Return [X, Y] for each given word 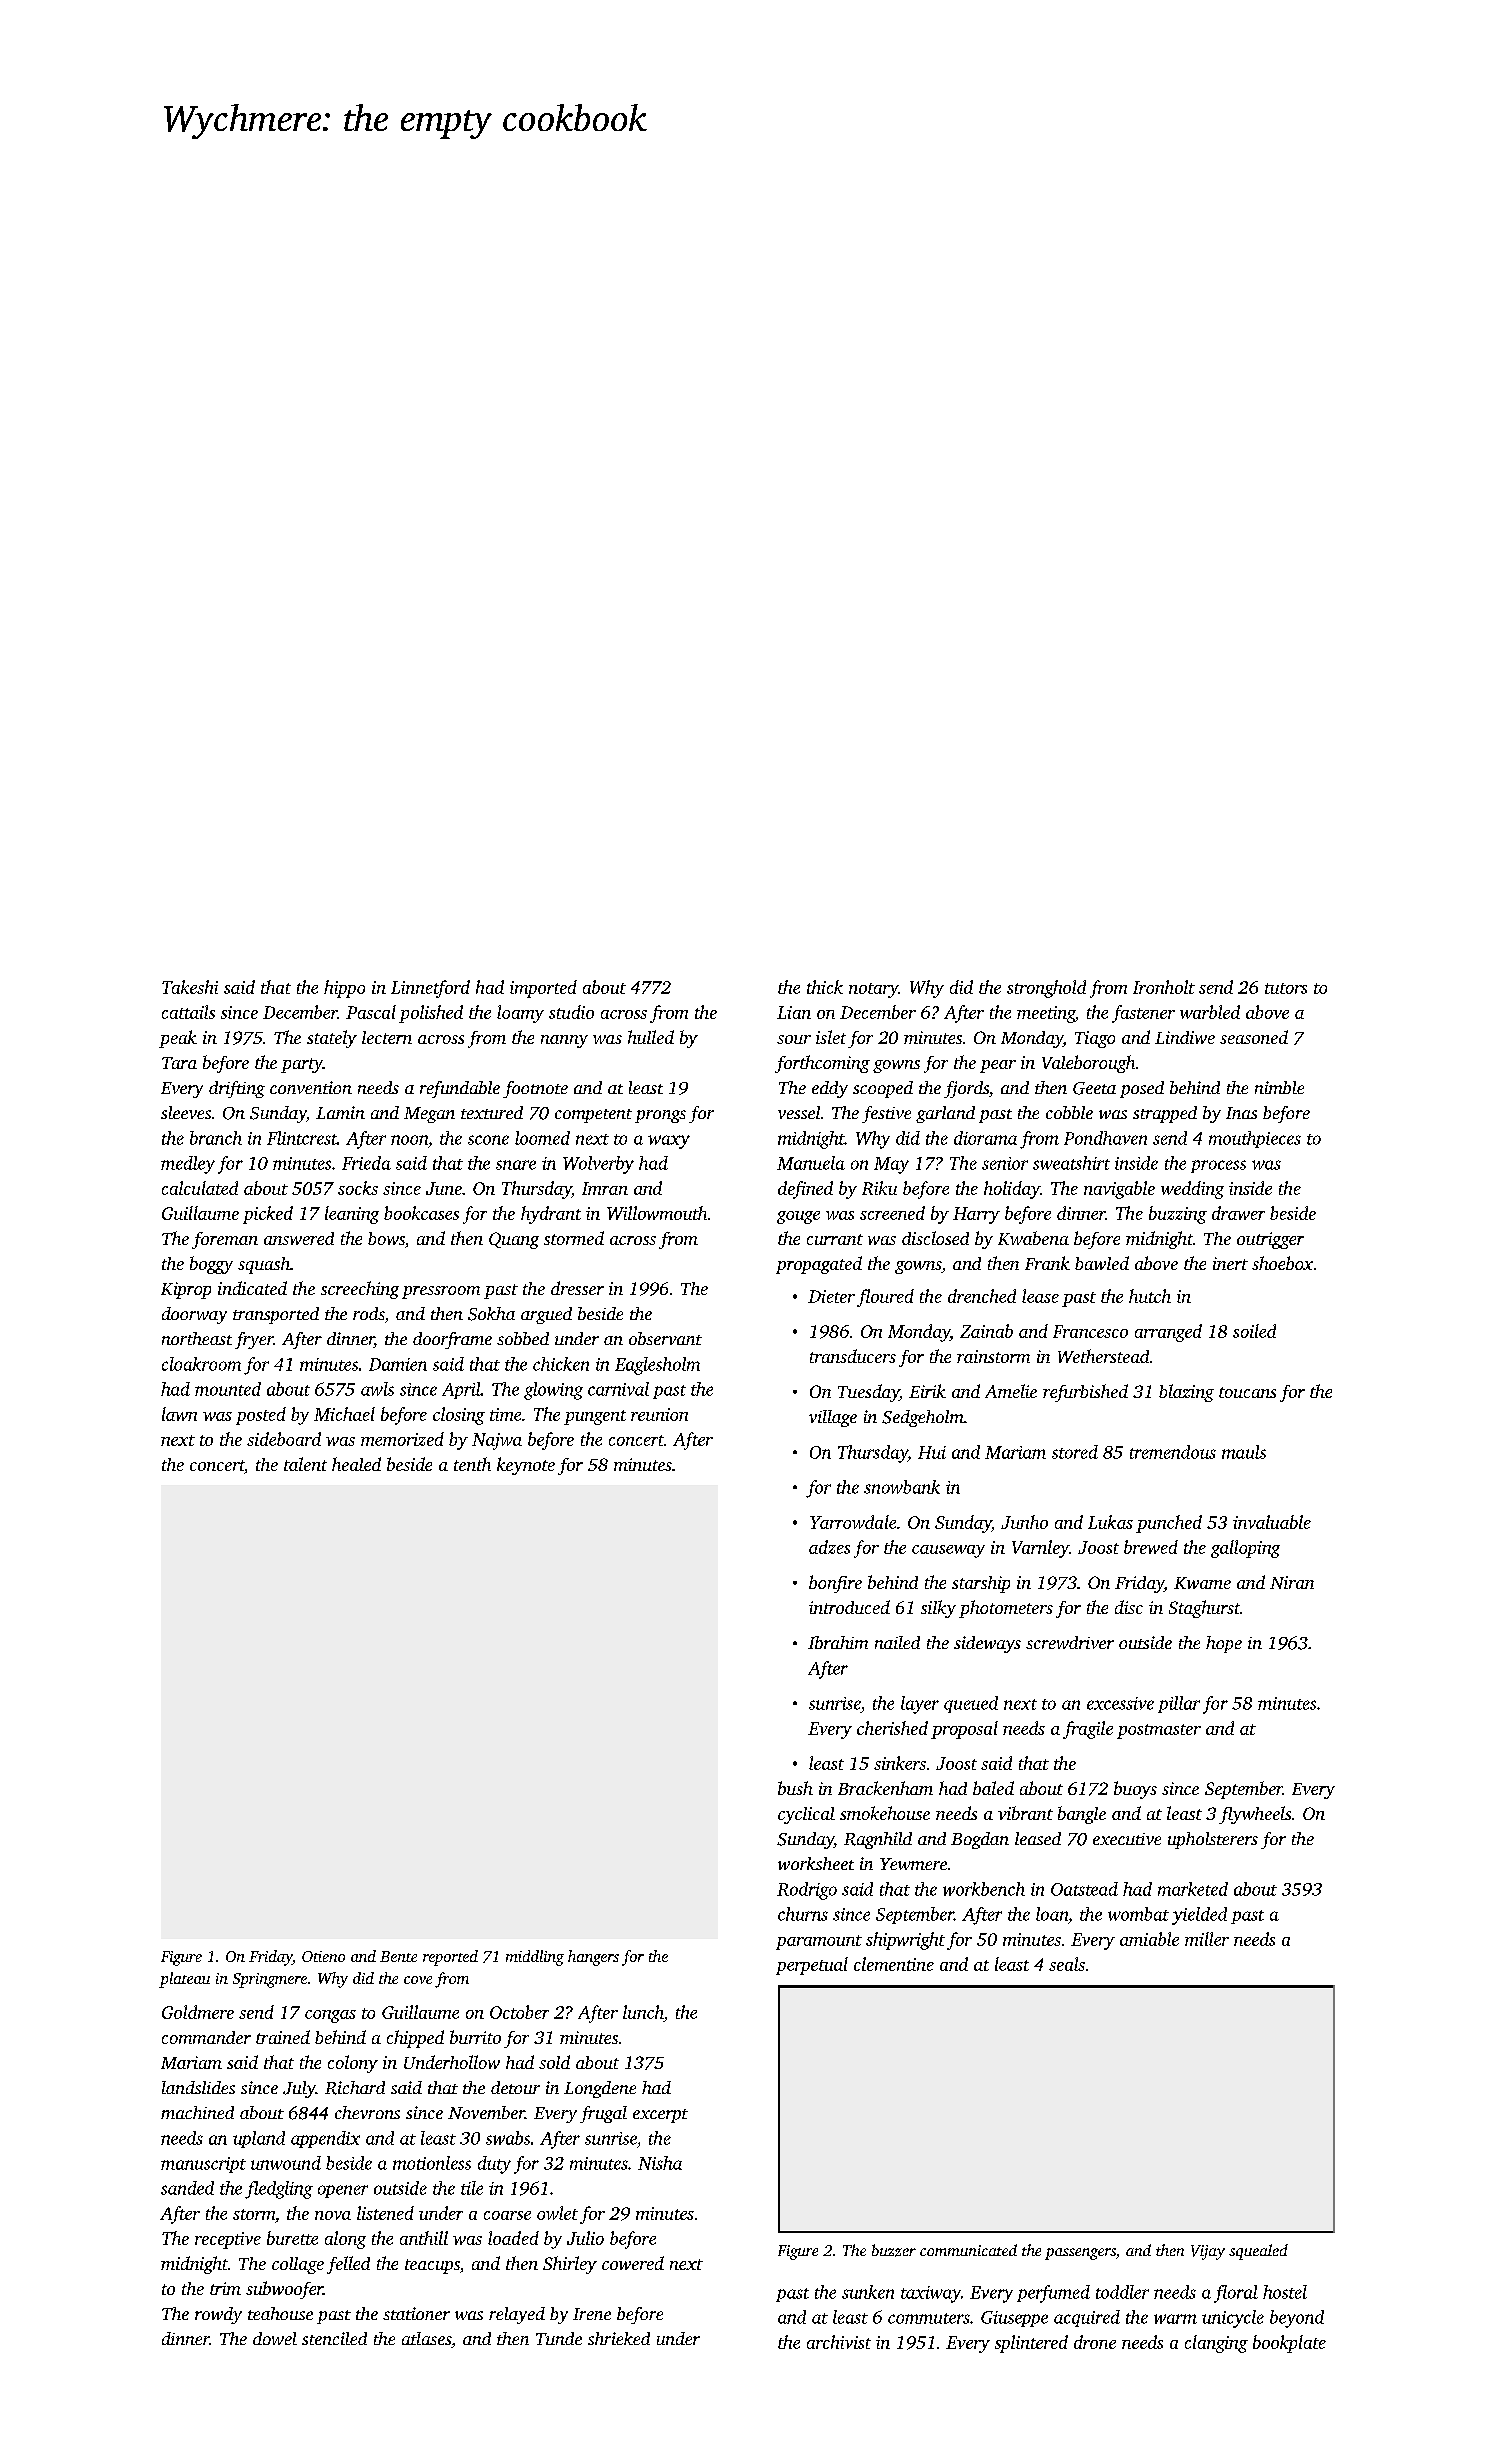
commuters [929, 2318]
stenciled [334, 2338]
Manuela [811, 1163]
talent [305, 1464]
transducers [853, 1356]
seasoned [1254, 1037]
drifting [237, 1089]
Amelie [1011, 1391]
